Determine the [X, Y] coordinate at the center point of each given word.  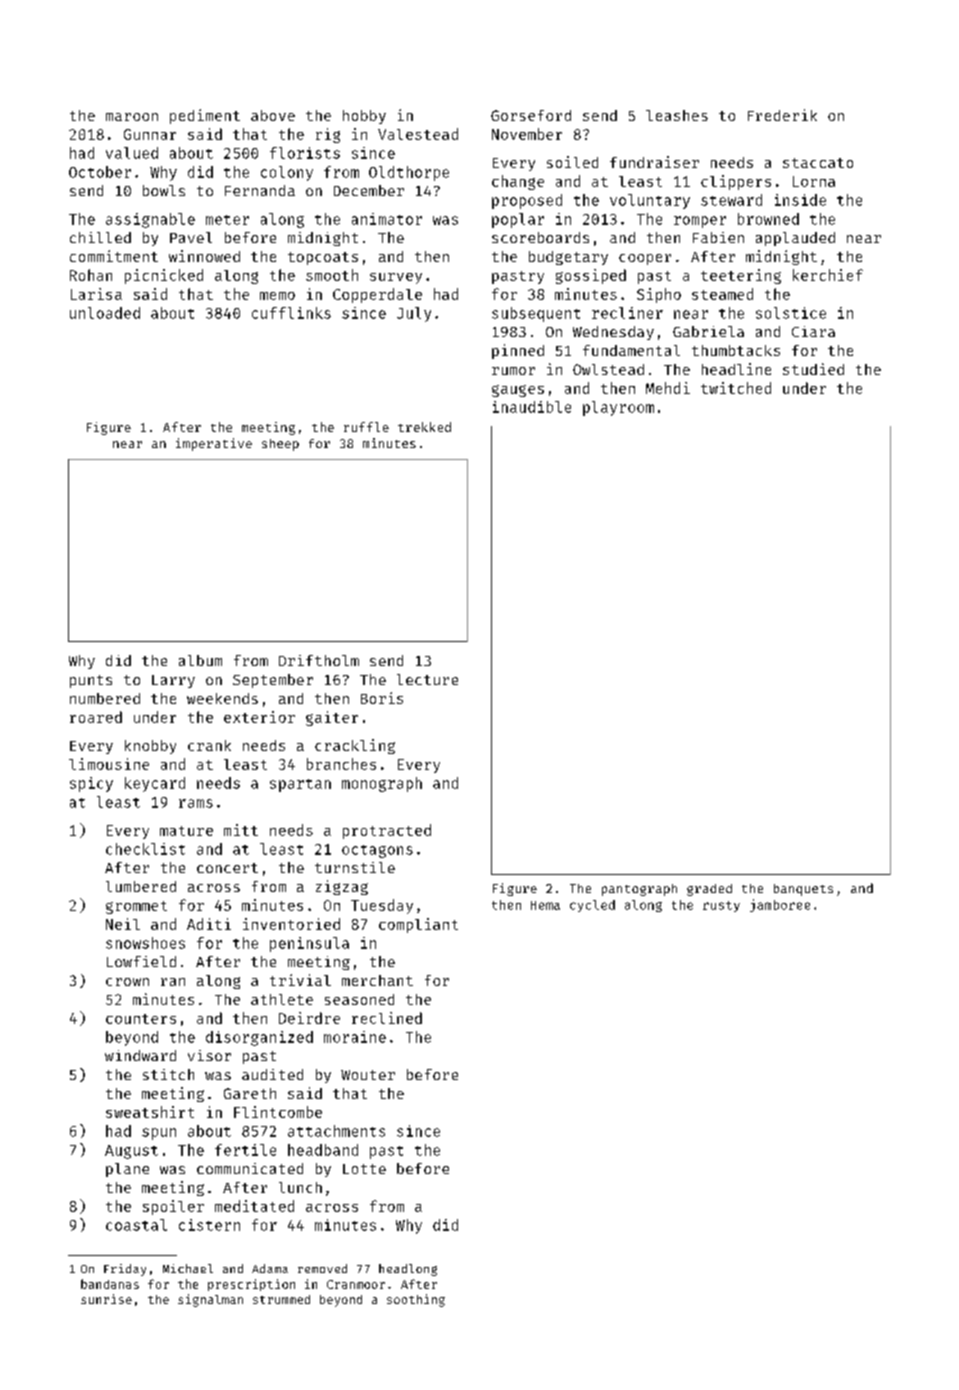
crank [209, 745]
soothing [416, 1300]
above [273, 115]
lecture [427, 679]
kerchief [828, 275]
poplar [518, 220]
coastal [136, 1225]
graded [709, 890]
